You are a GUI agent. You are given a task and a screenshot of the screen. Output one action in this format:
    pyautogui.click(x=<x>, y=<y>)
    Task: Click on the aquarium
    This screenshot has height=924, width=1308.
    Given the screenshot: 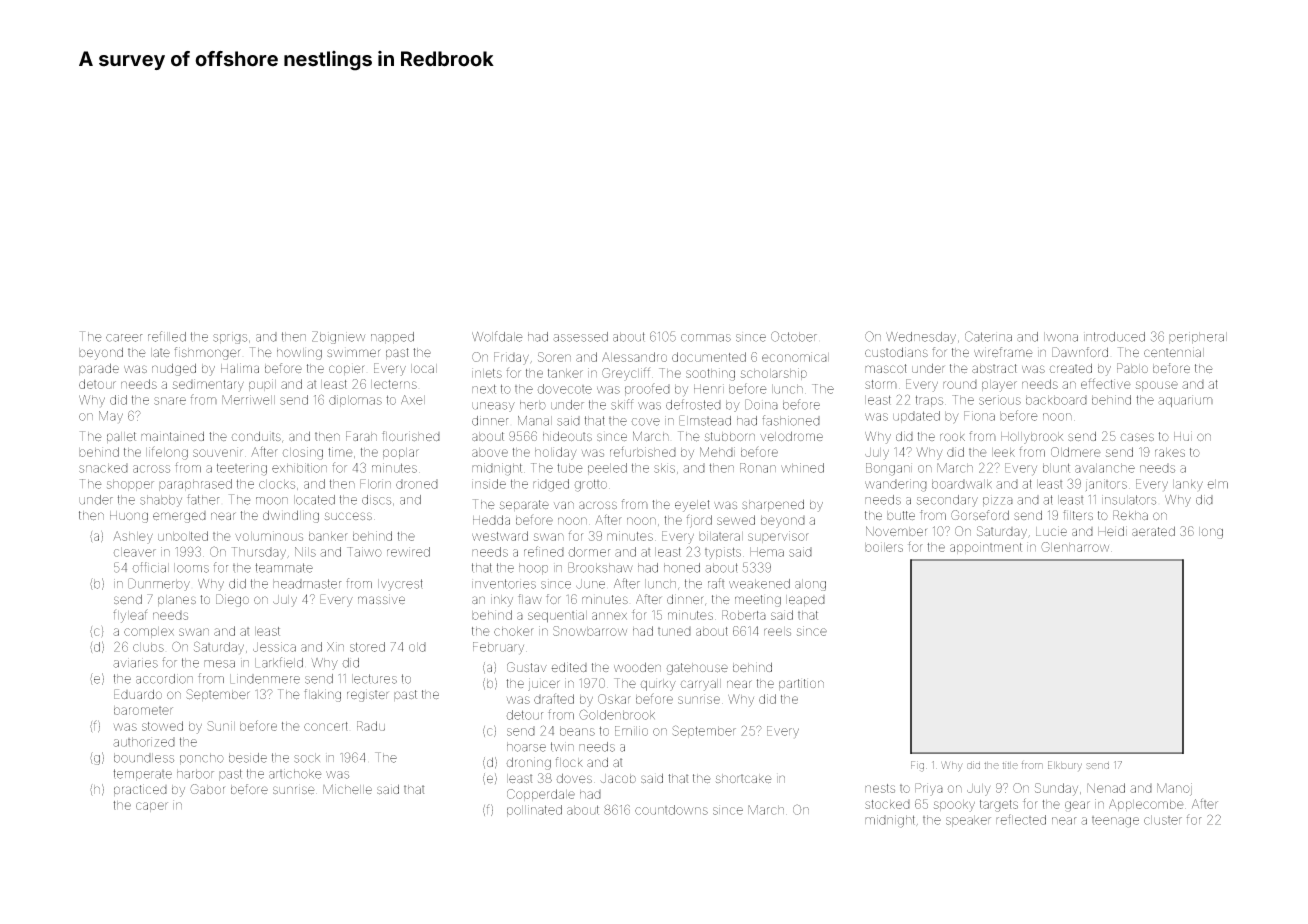 What is the action you would take?
    pyautogui.click(x=1185, y=401)
